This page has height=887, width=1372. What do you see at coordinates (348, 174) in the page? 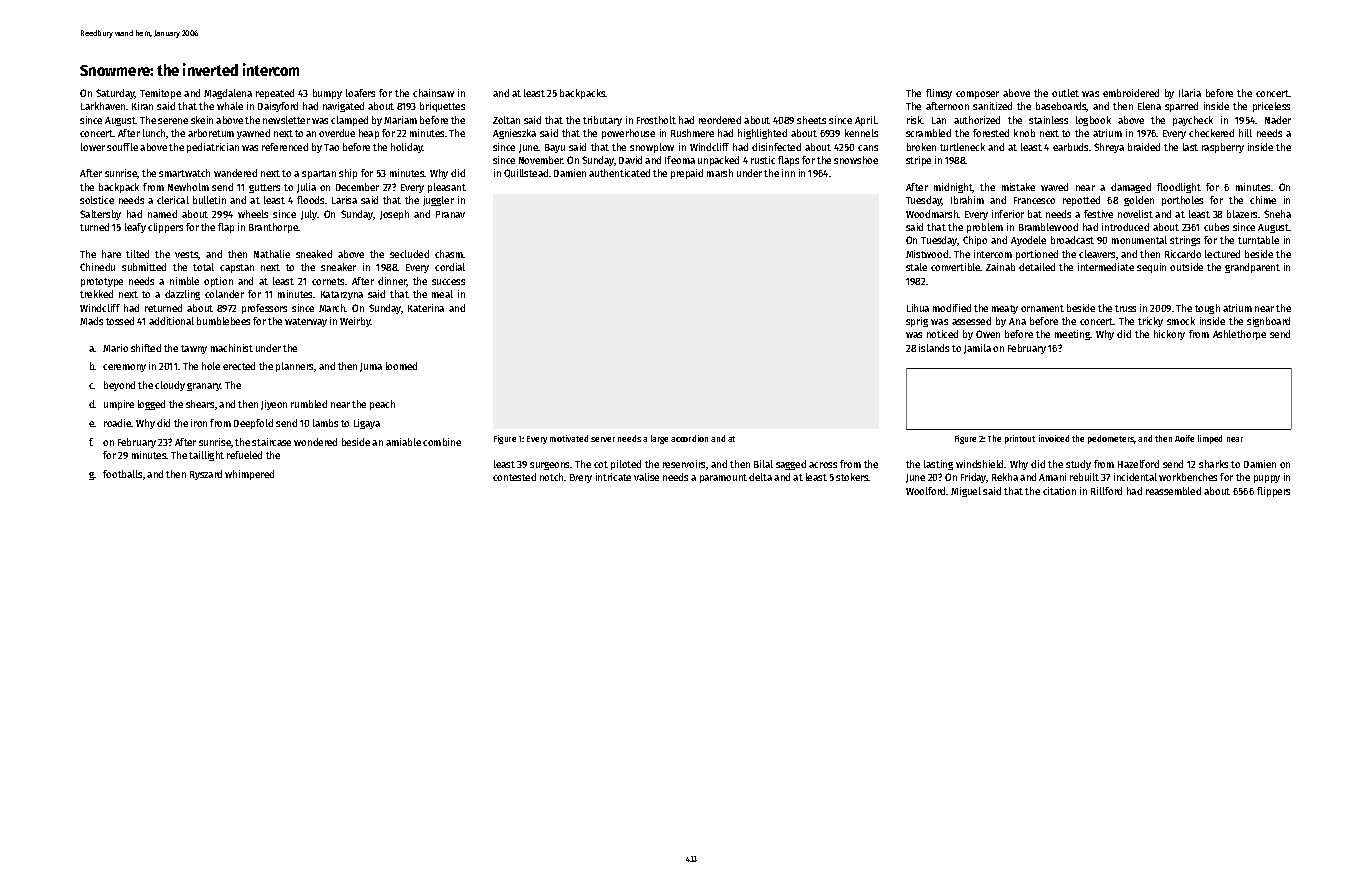
I see `ship` at bounding box center [348, 174].
